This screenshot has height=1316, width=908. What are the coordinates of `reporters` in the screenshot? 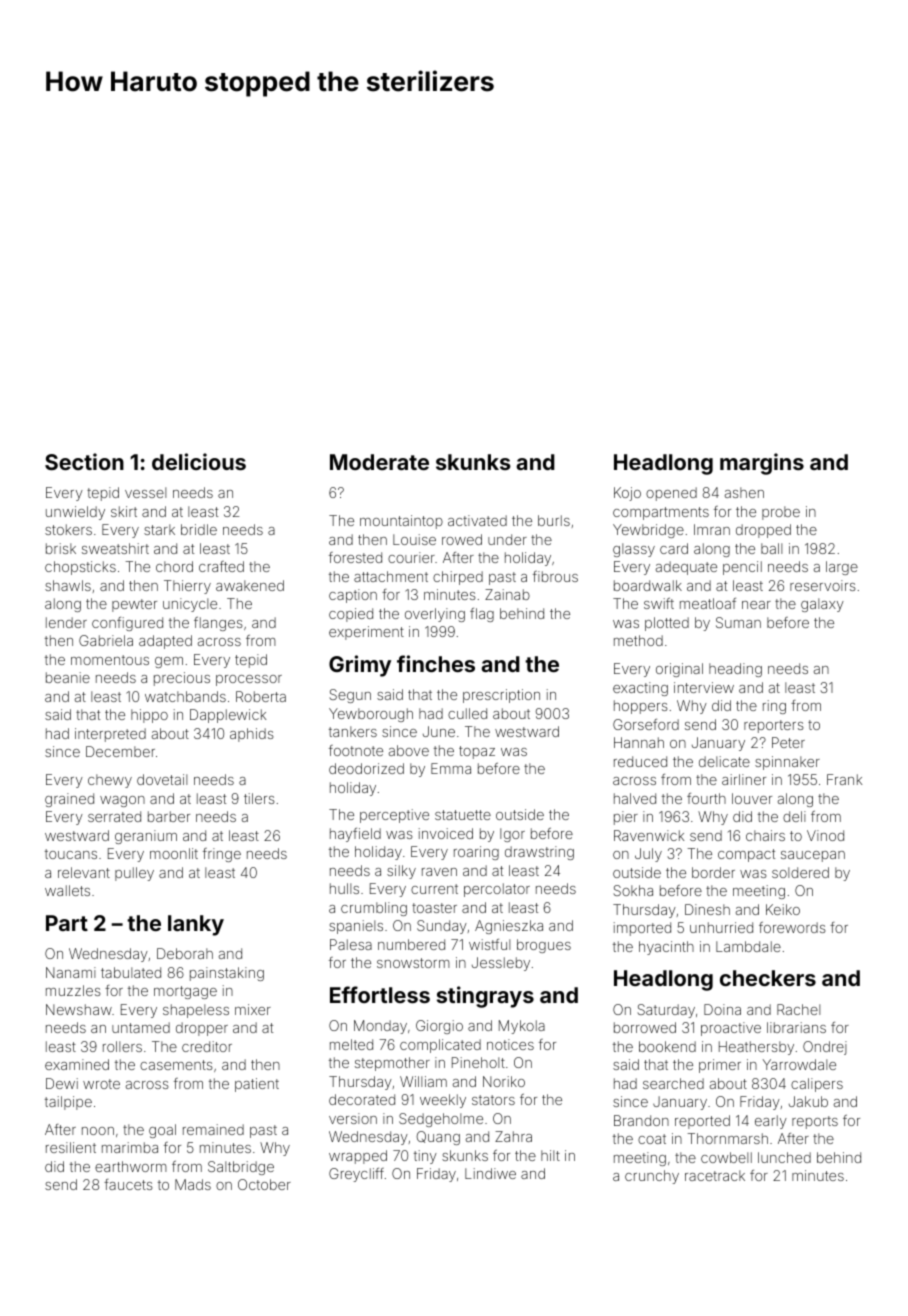 It's located at (774, 726).
